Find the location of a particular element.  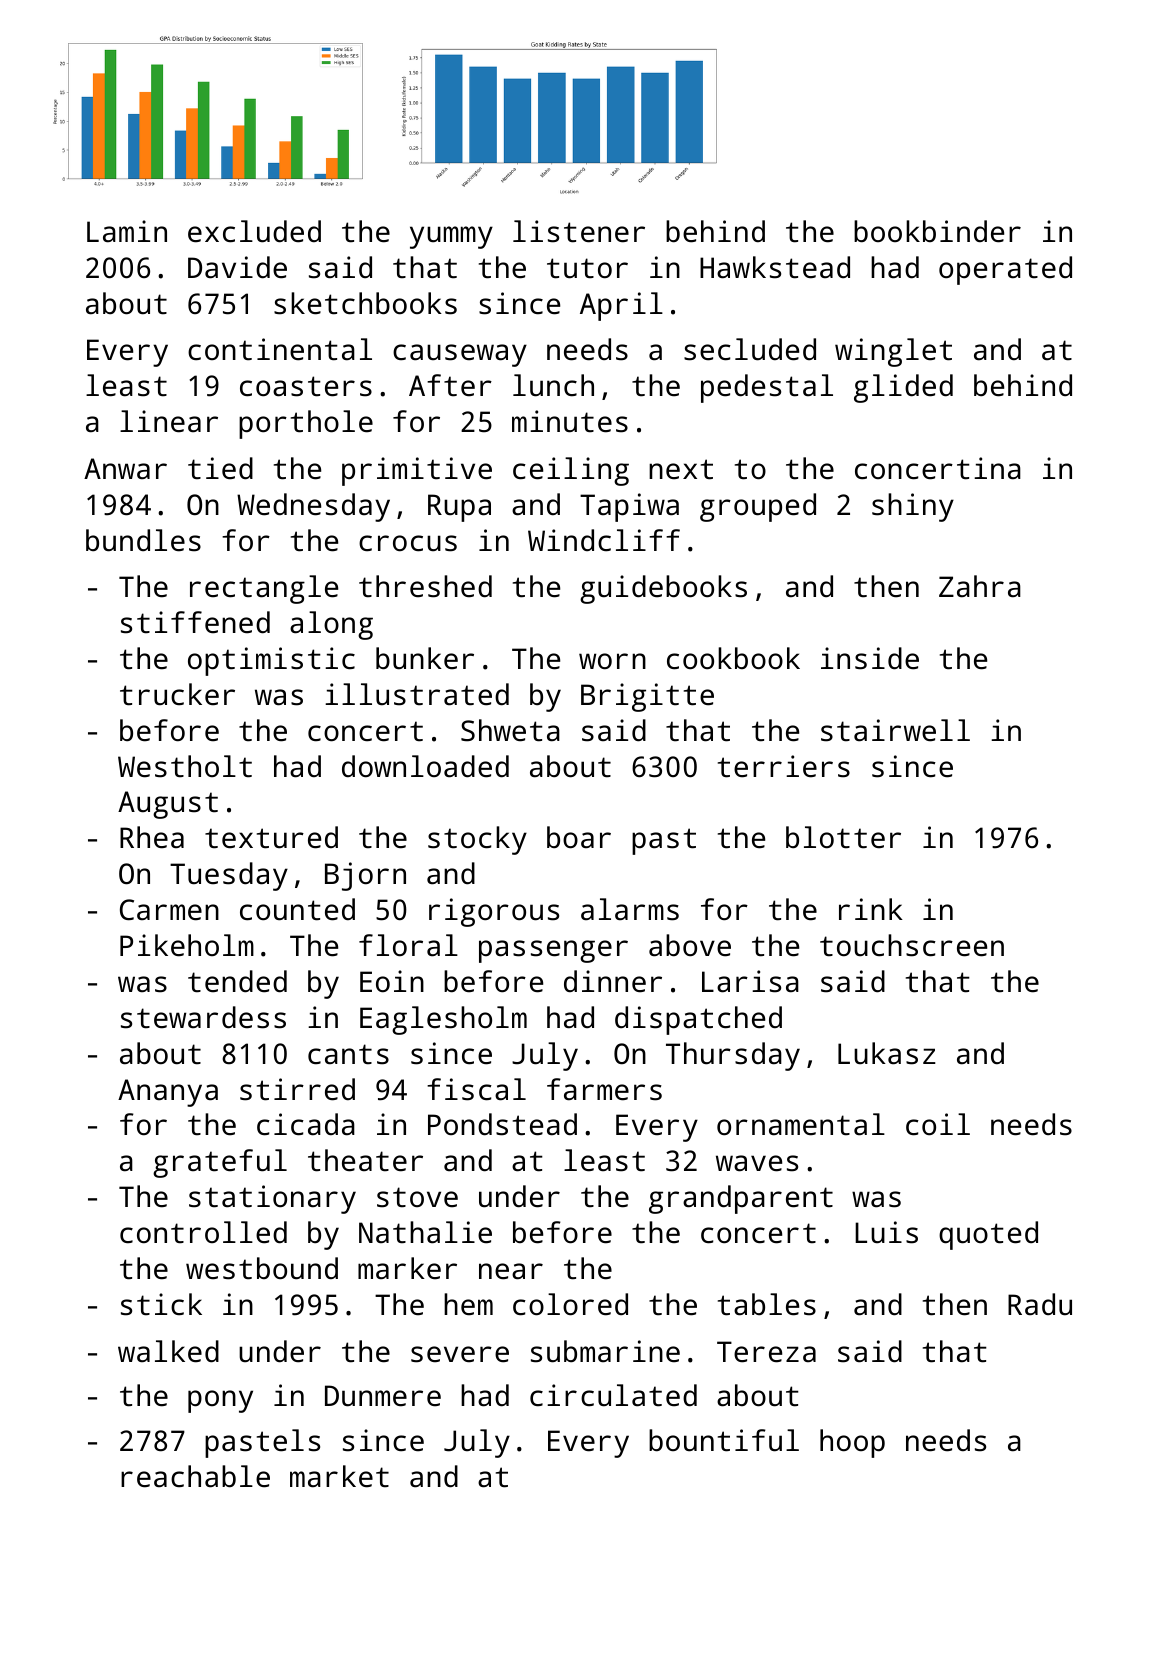

ceiling is located at coordinates (571, 471).
